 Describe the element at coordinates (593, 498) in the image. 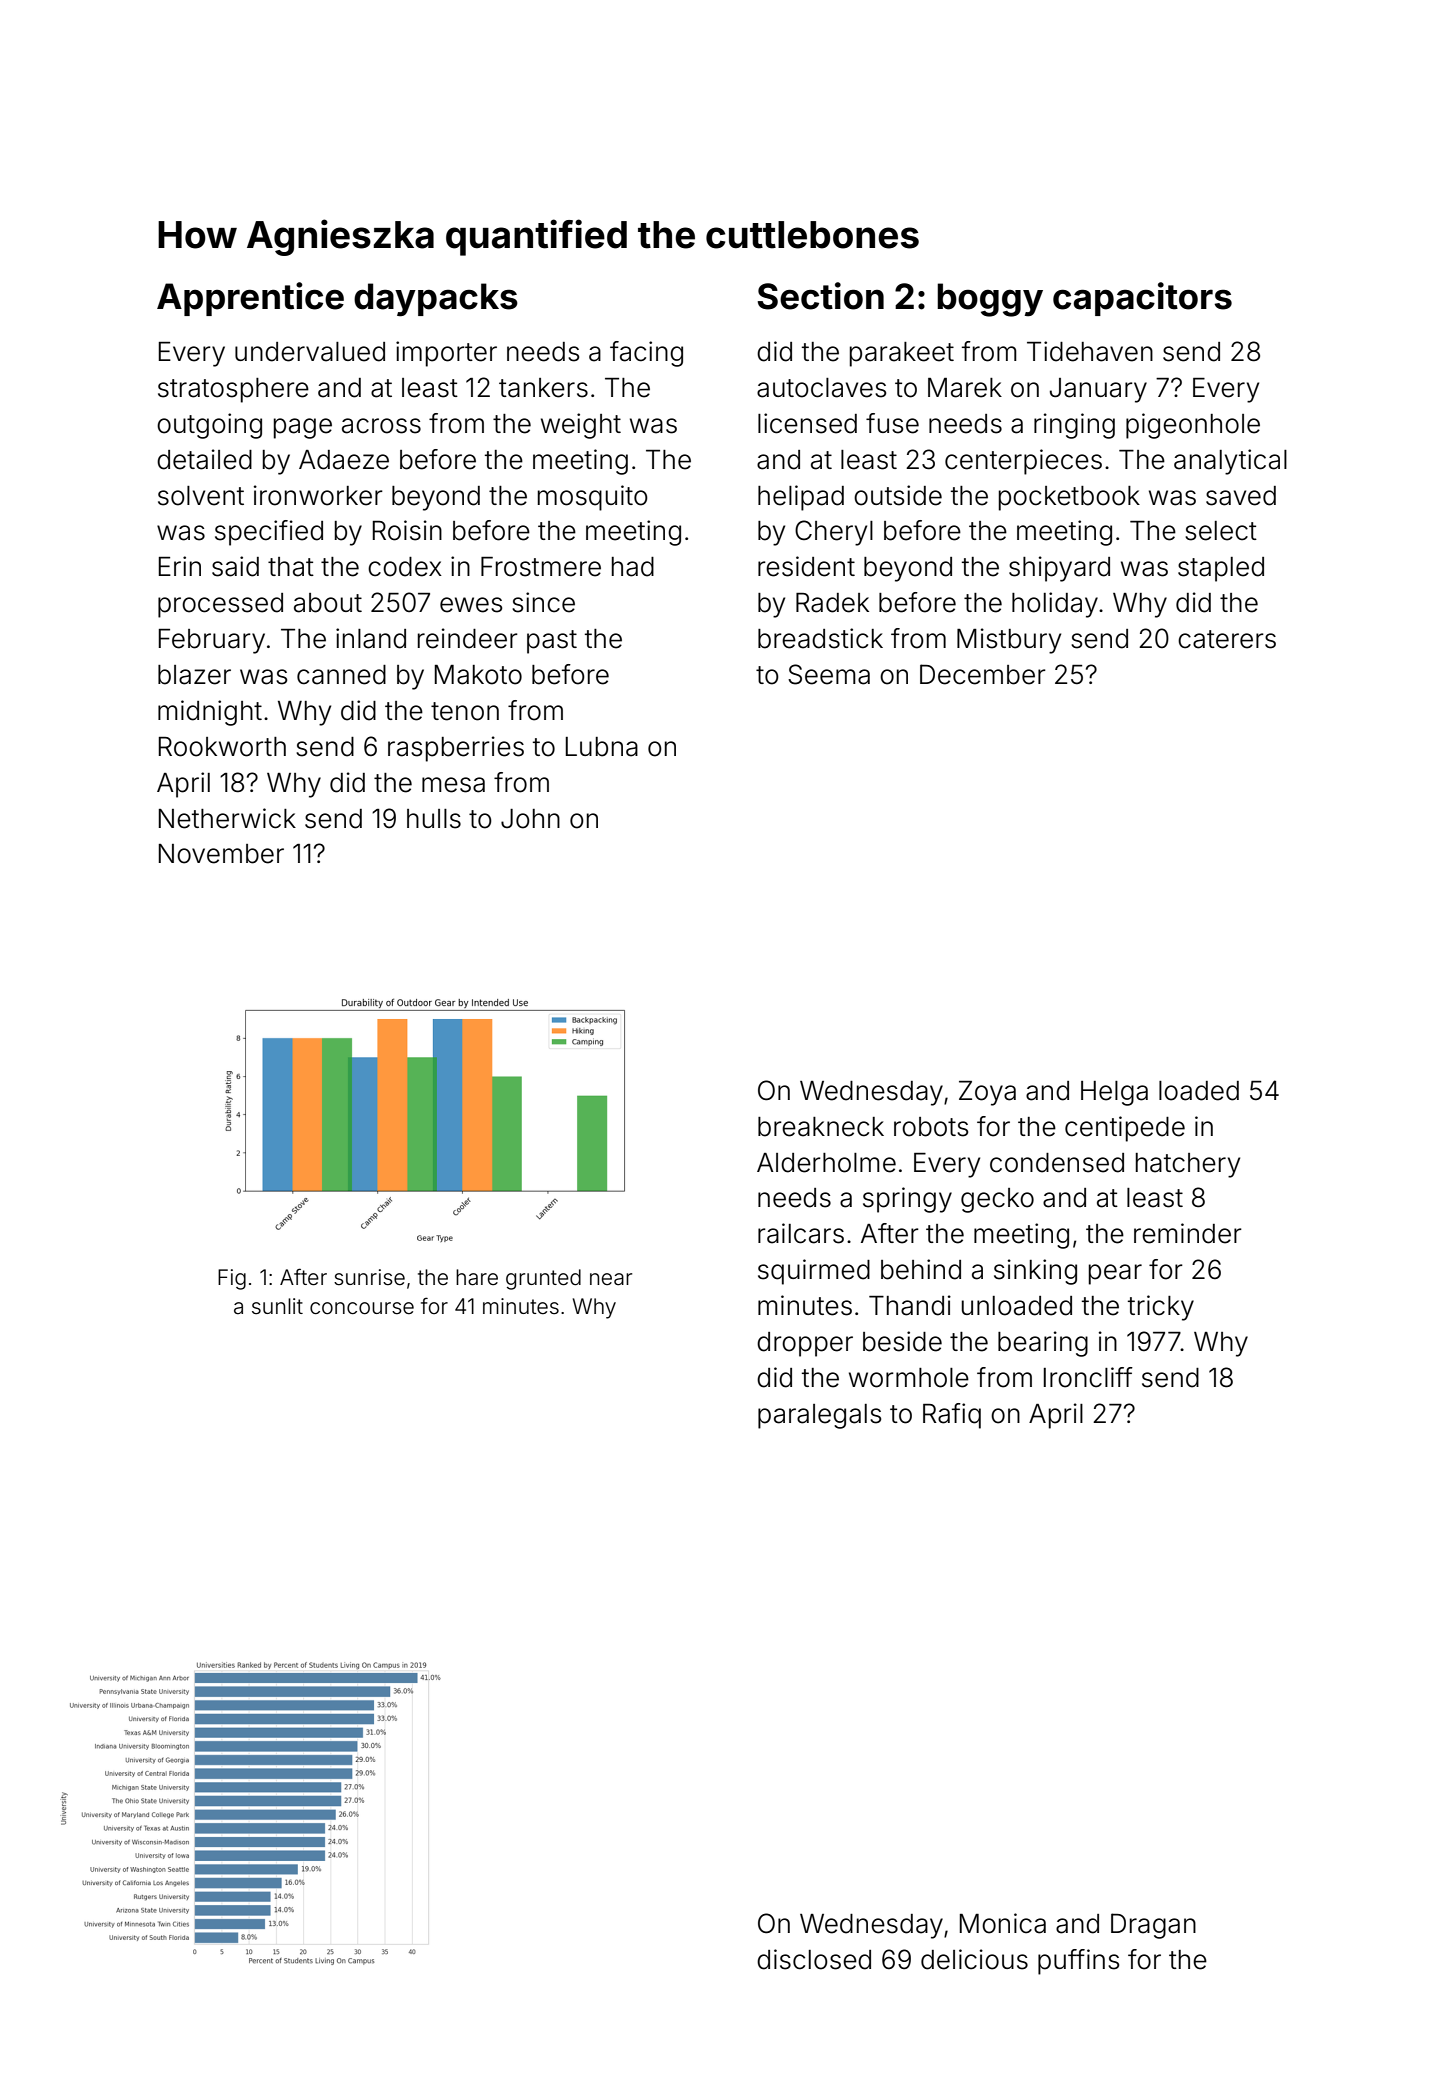

I see `mosquito` at that location.
